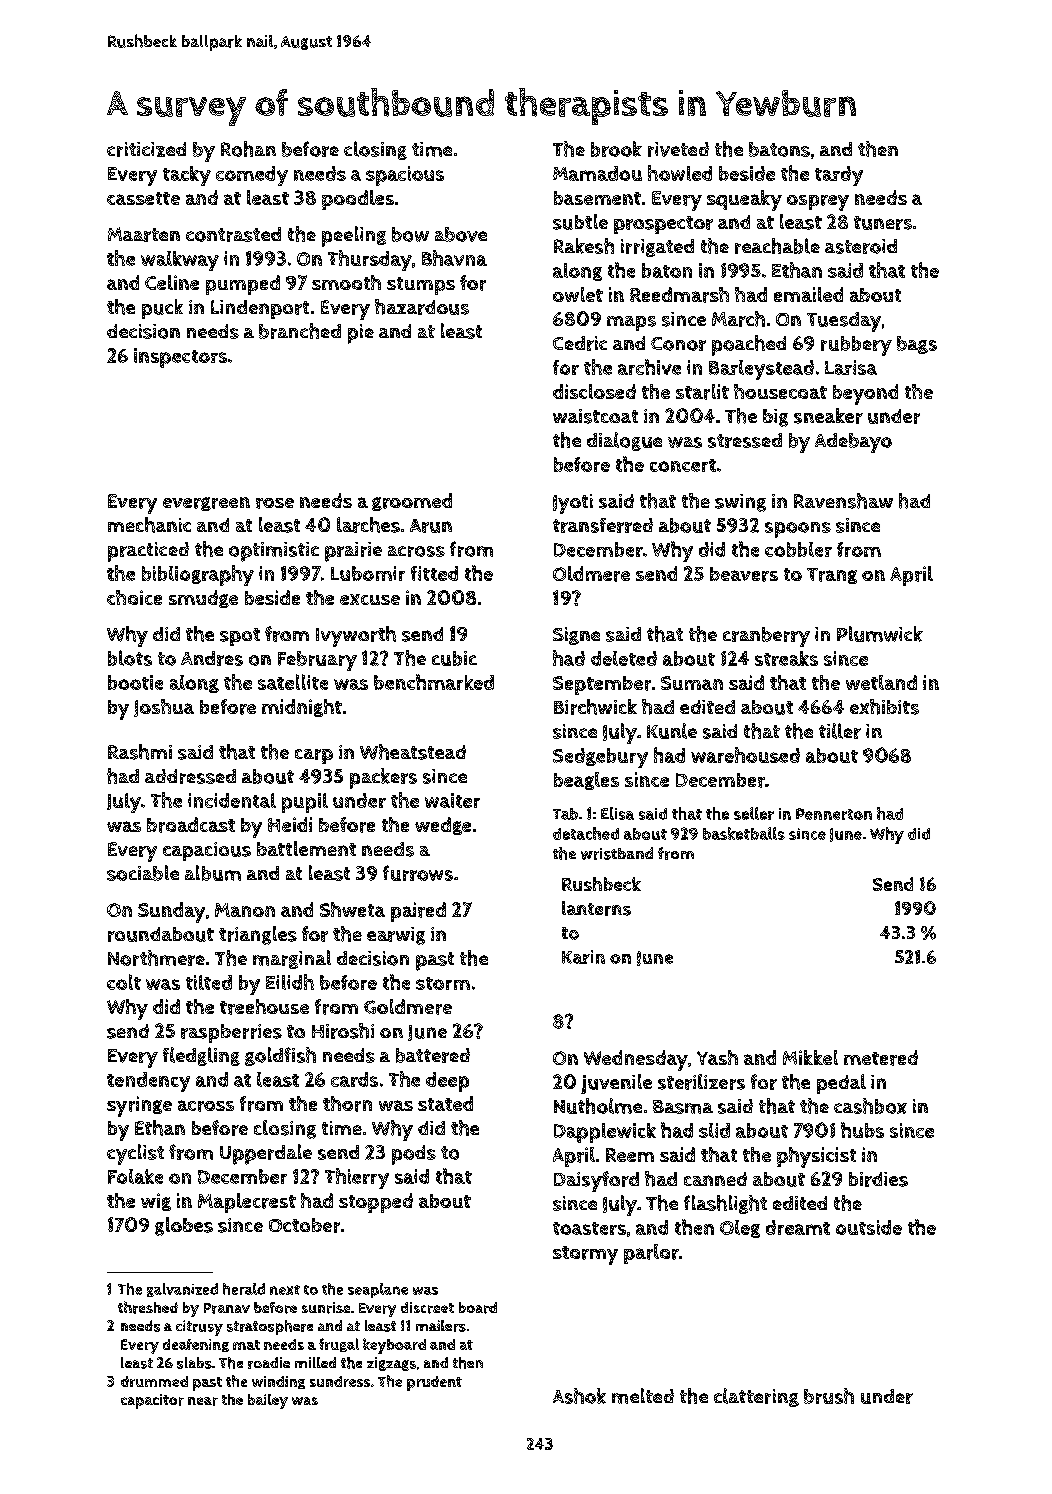 This page has height=1494, width=1052. Describe the element at coordinates (275, 503) in the page. I see `rose` at that location.
